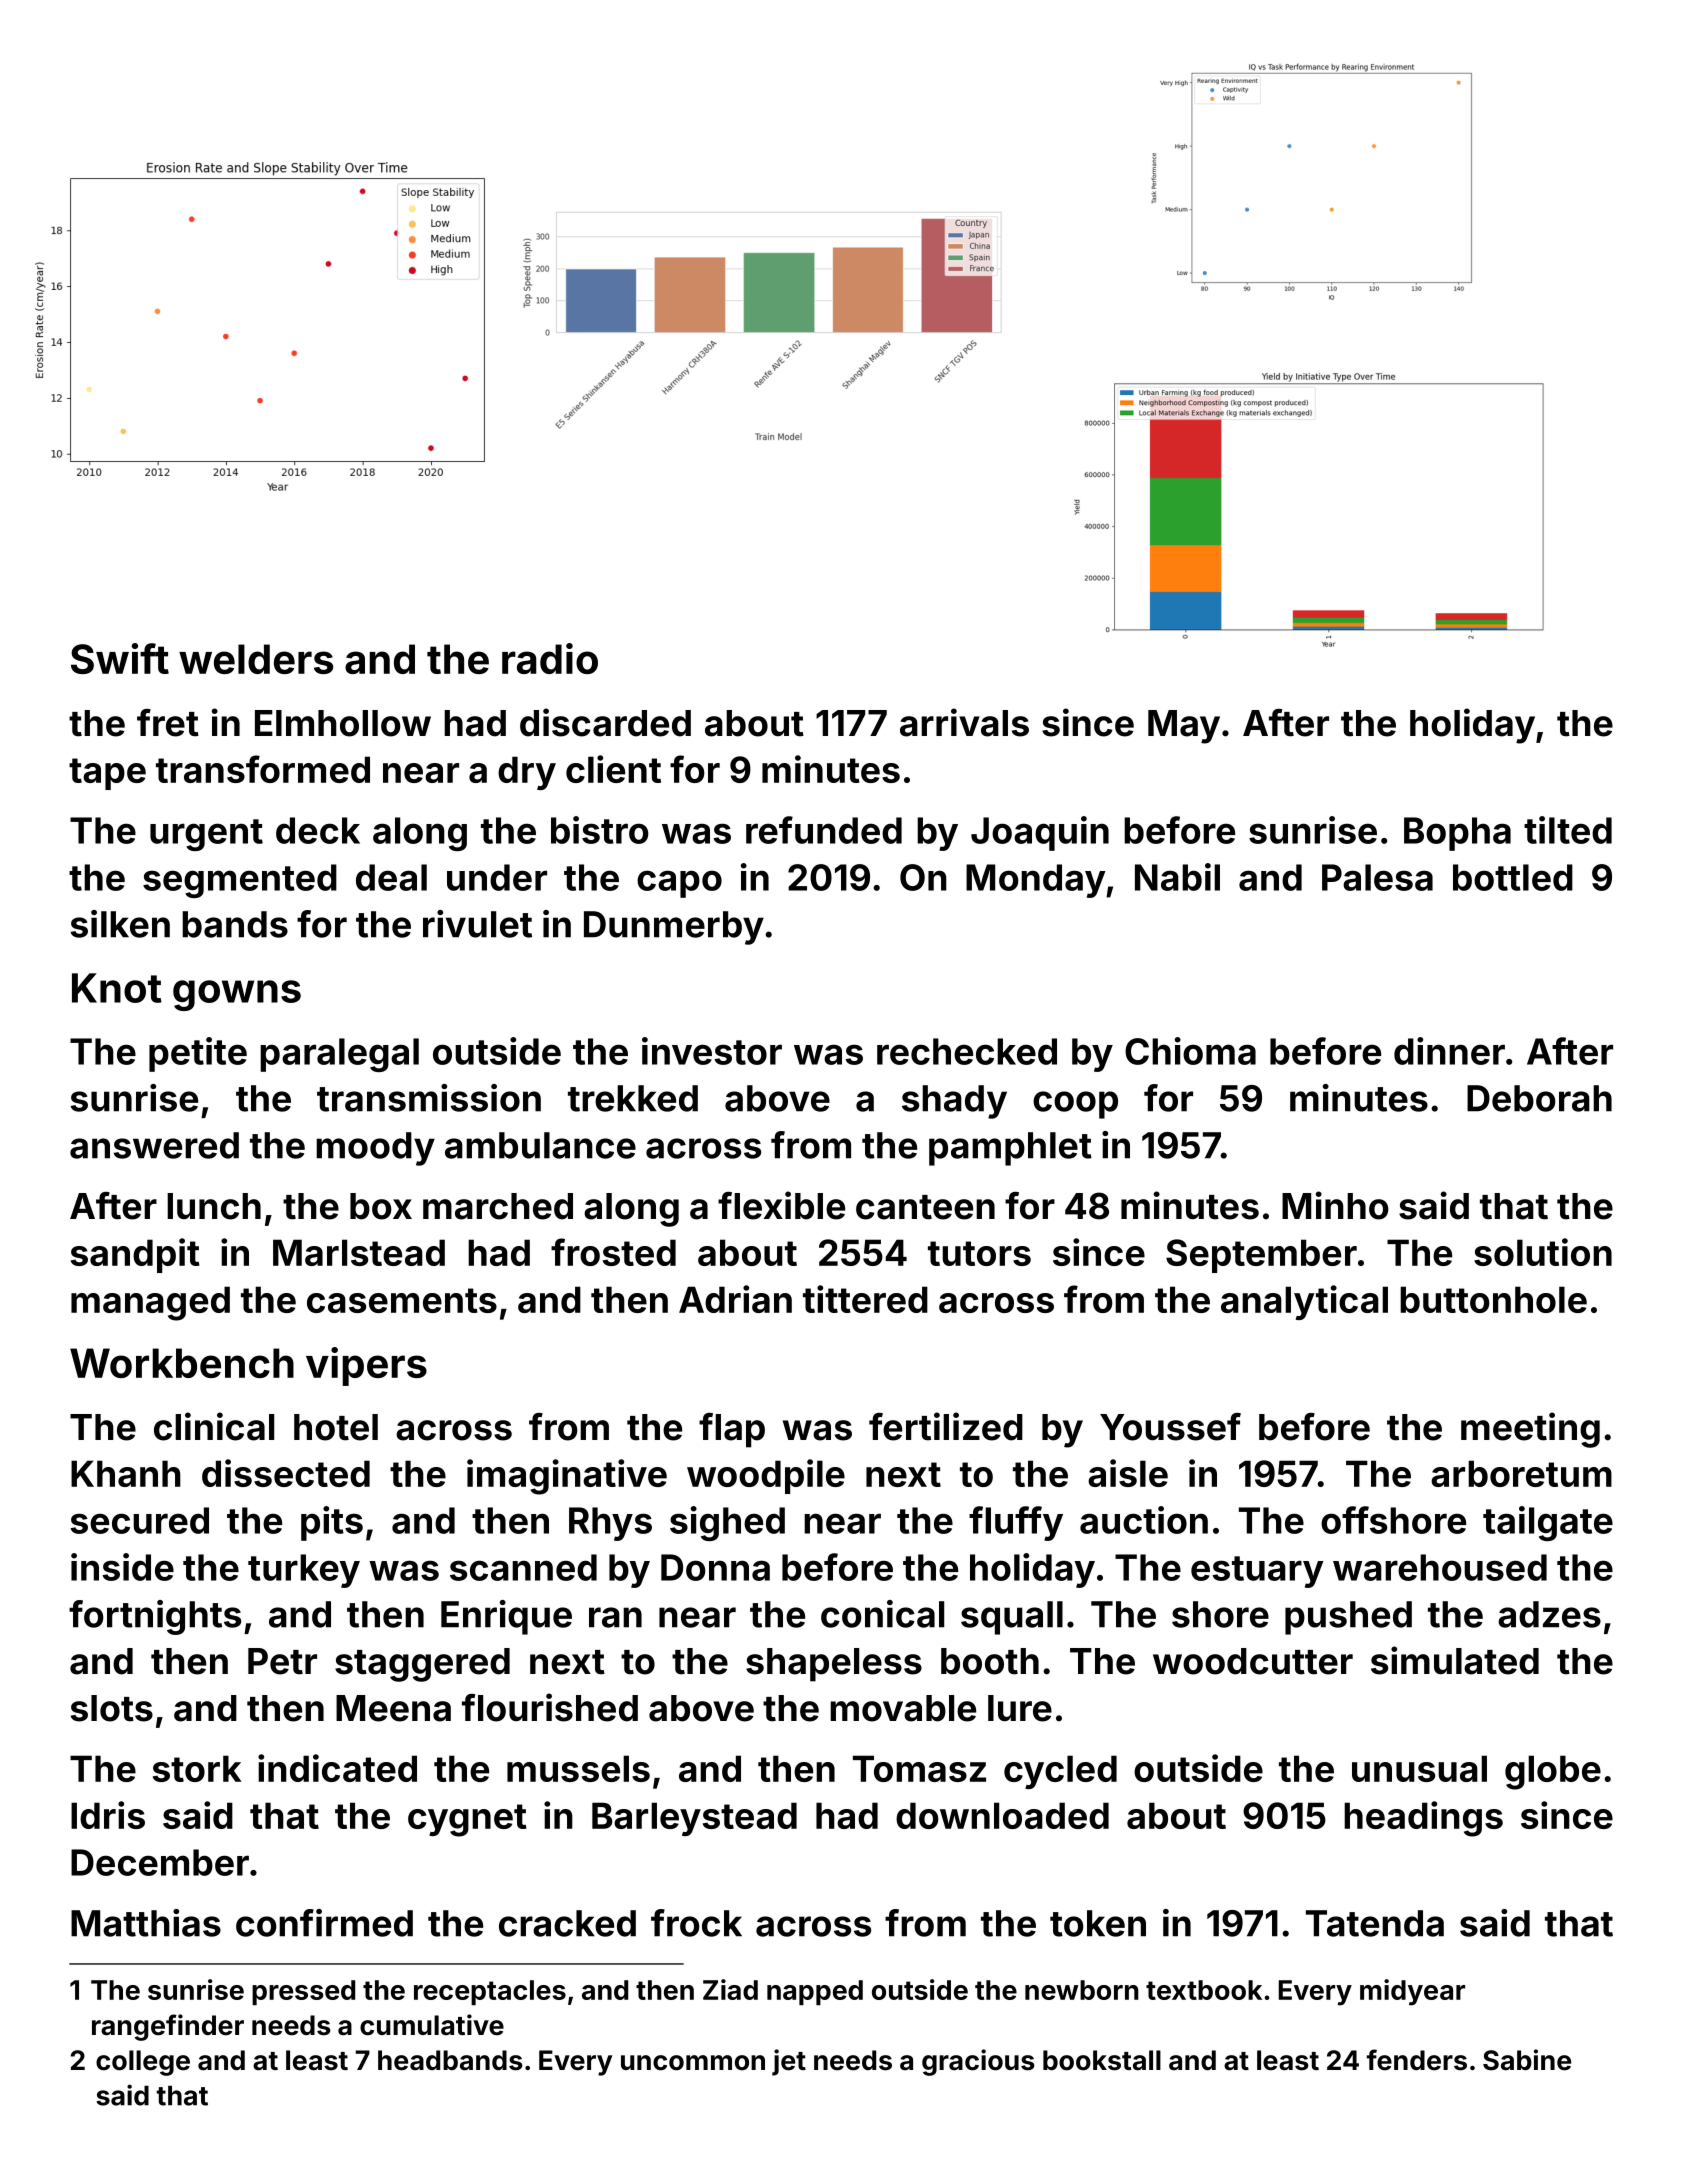  Describe the element at coordinates (567, 1477) in the document. I see `imaginative` at that location.
